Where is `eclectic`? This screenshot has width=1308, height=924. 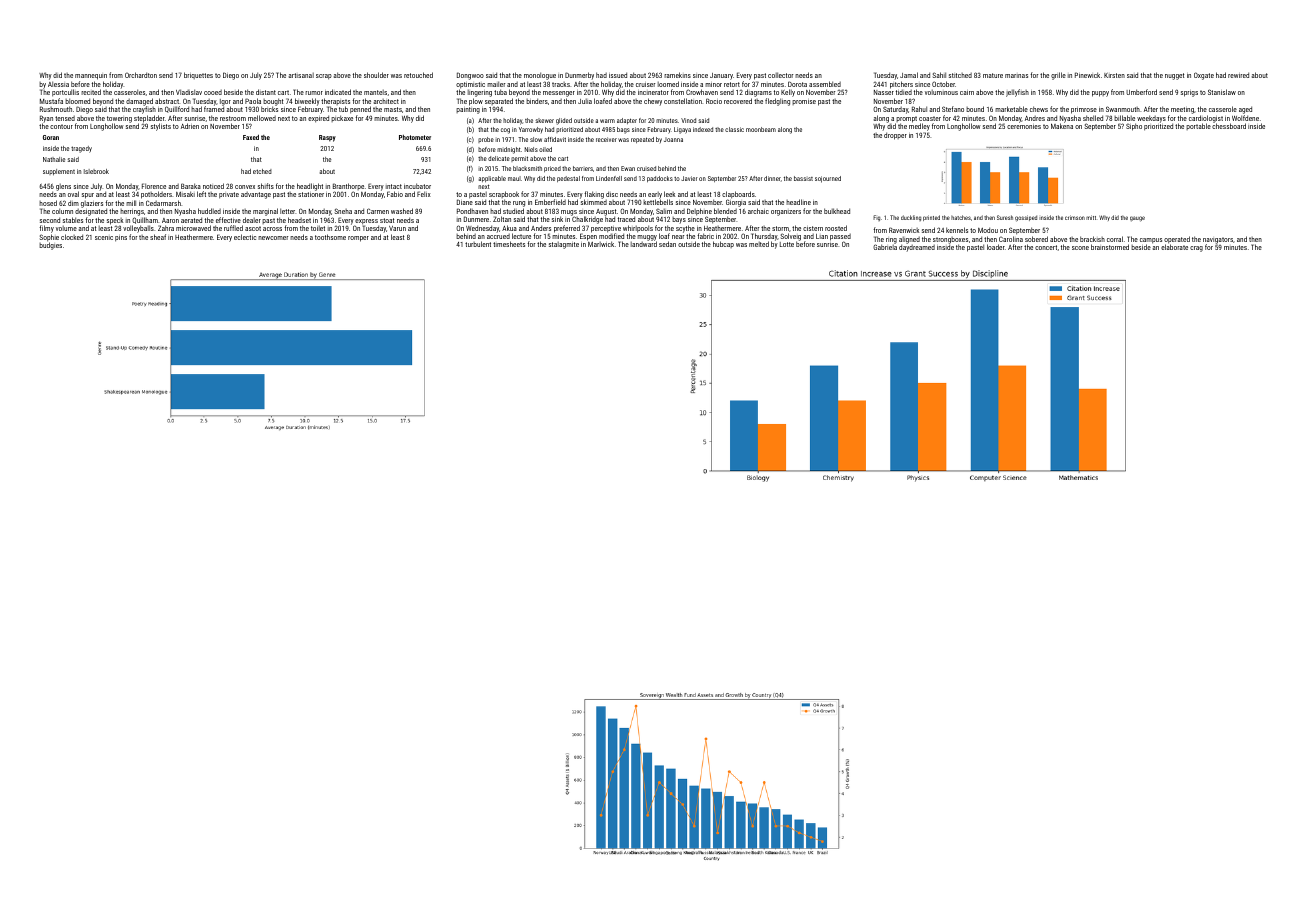
eclectic is located at coordinates (245, 237).
